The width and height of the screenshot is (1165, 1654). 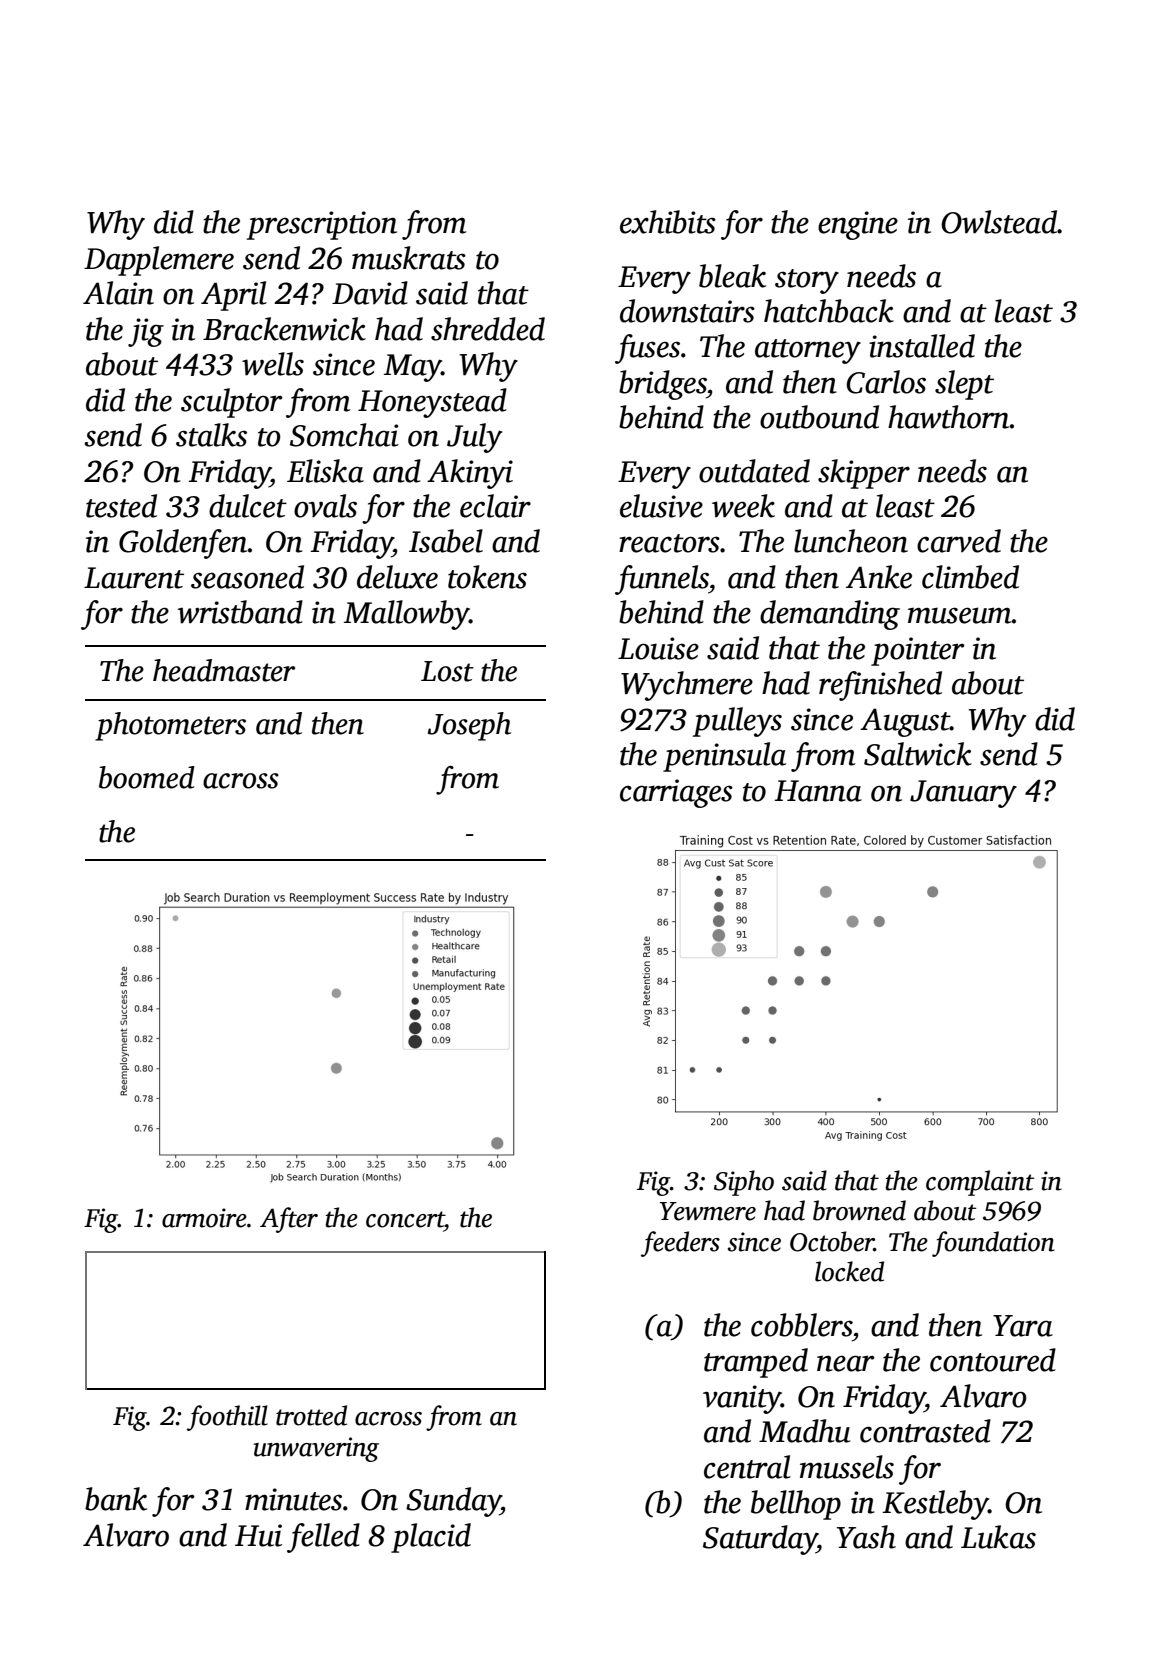 I want to click on stalks, so click(x=211, y=435).
